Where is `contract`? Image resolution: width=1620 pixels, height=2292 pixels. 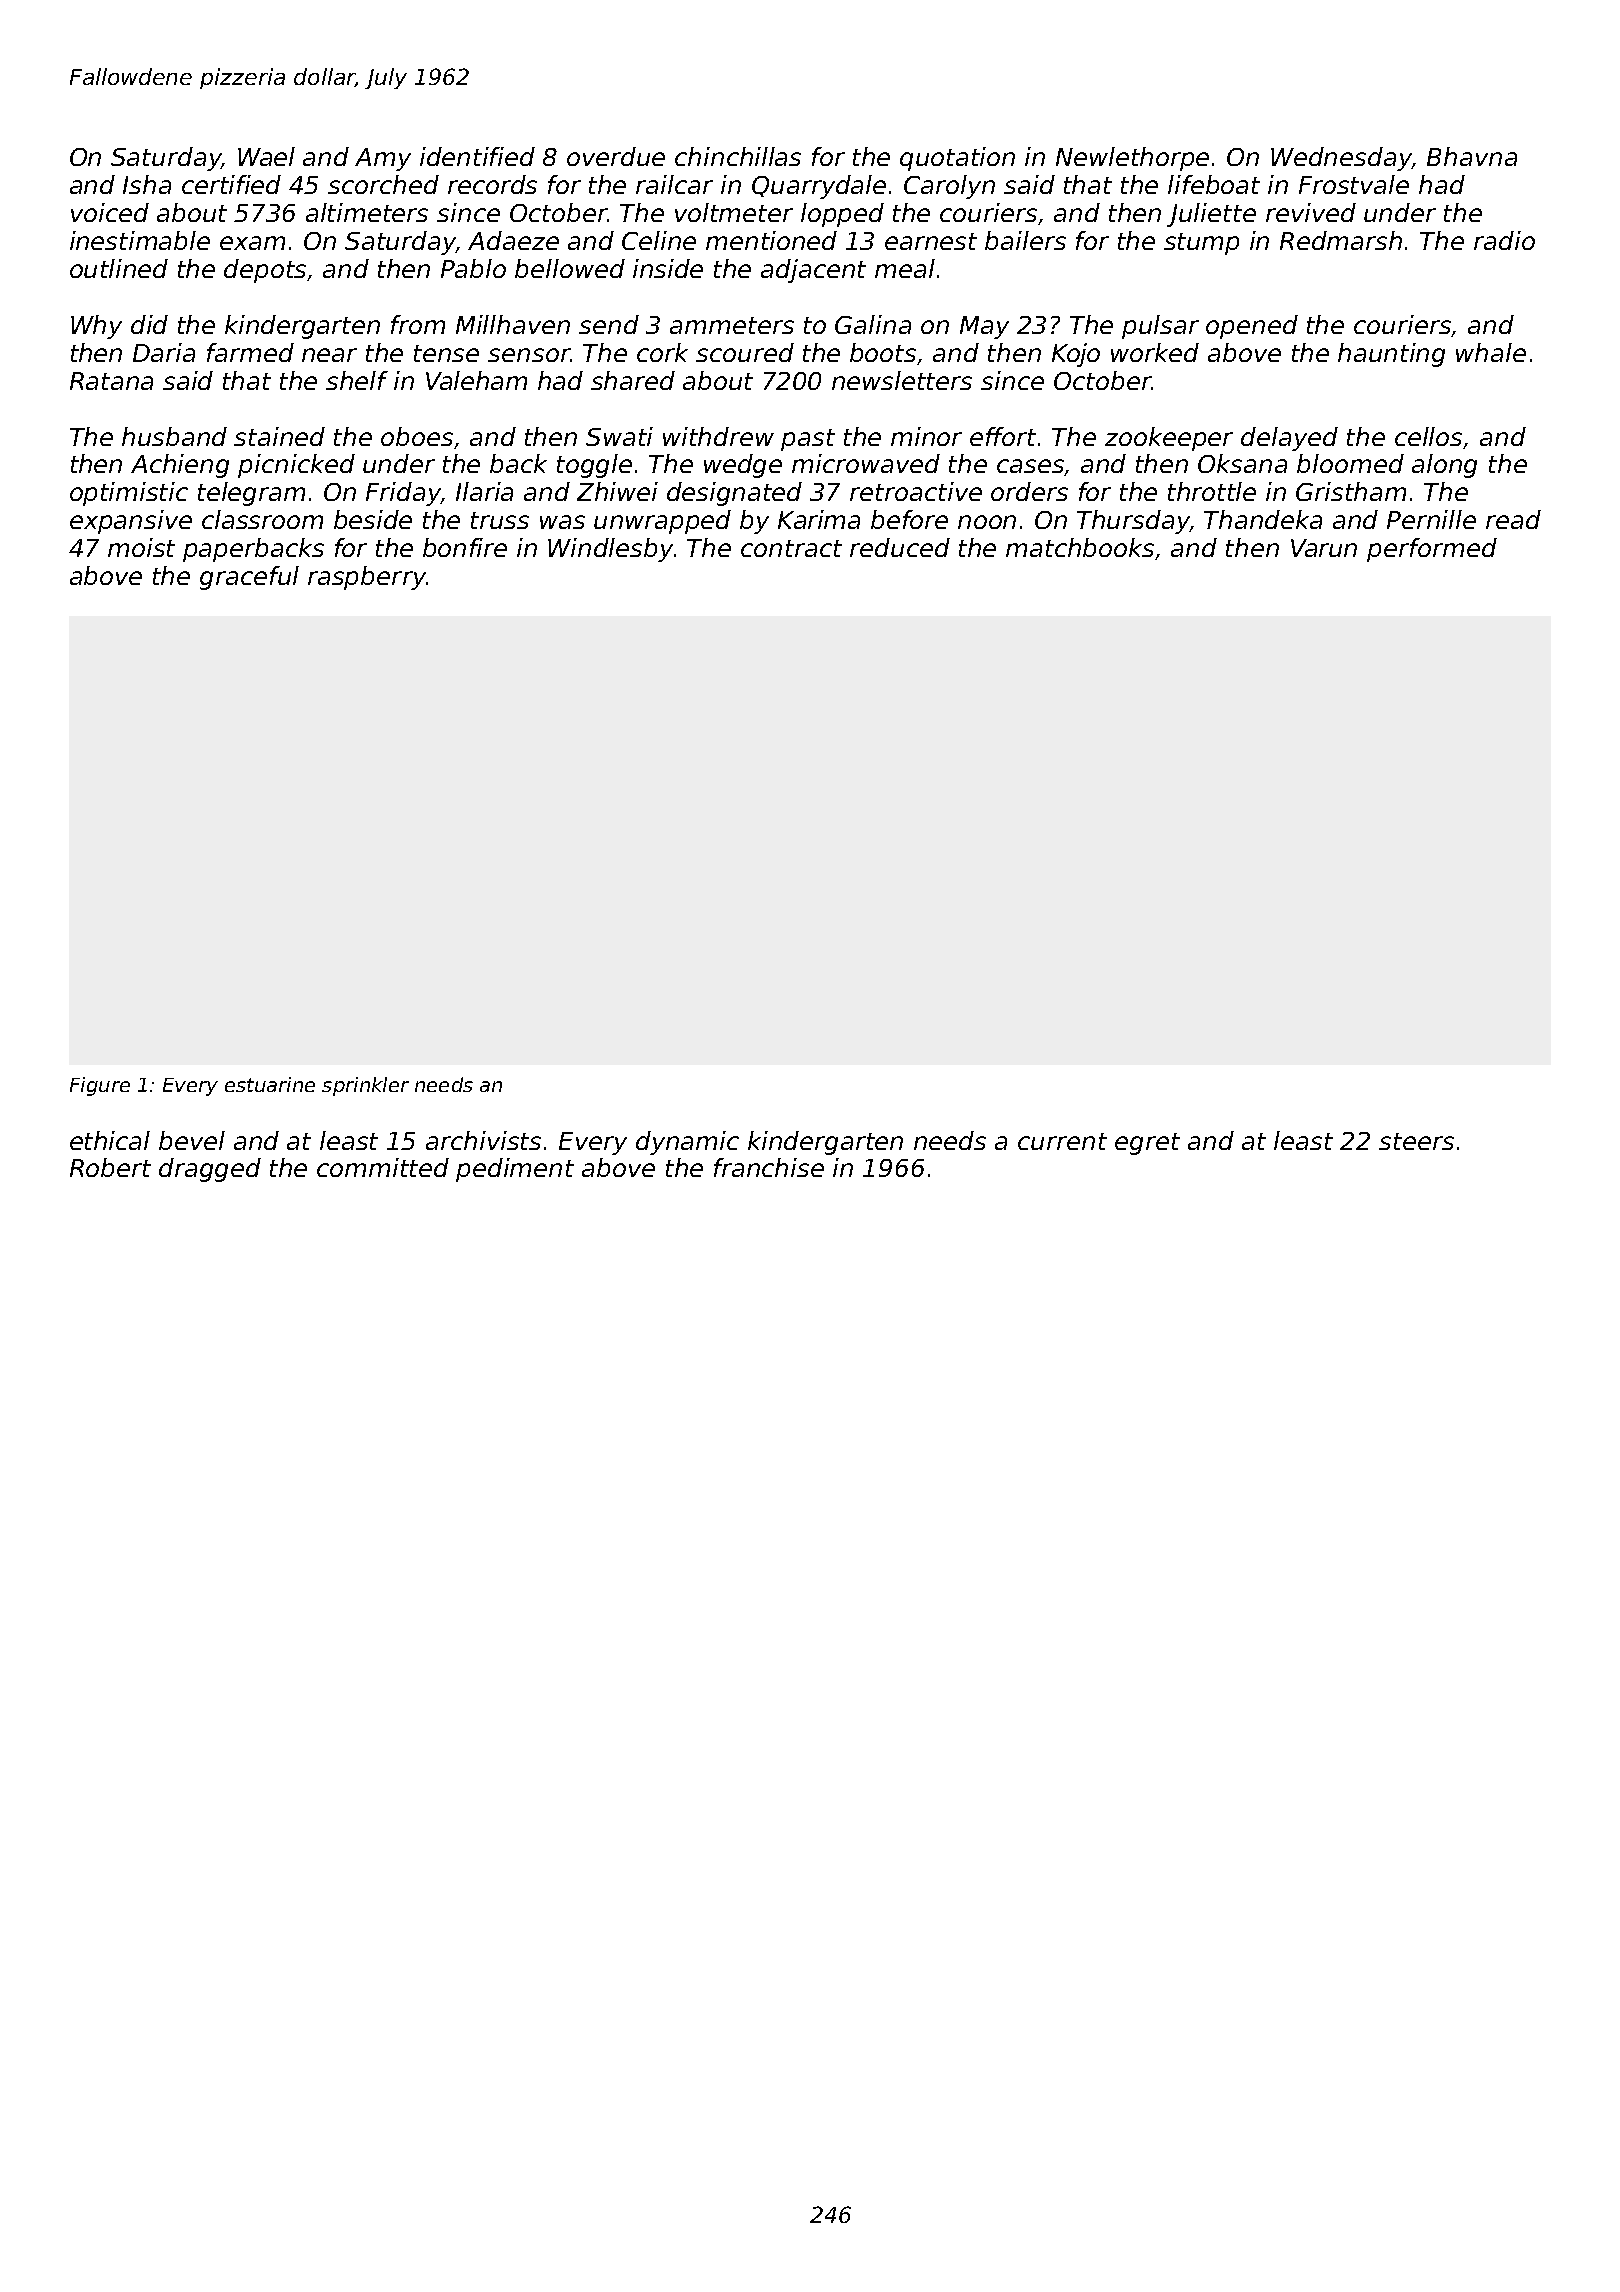
contract is located at coordinates (791, 548).
